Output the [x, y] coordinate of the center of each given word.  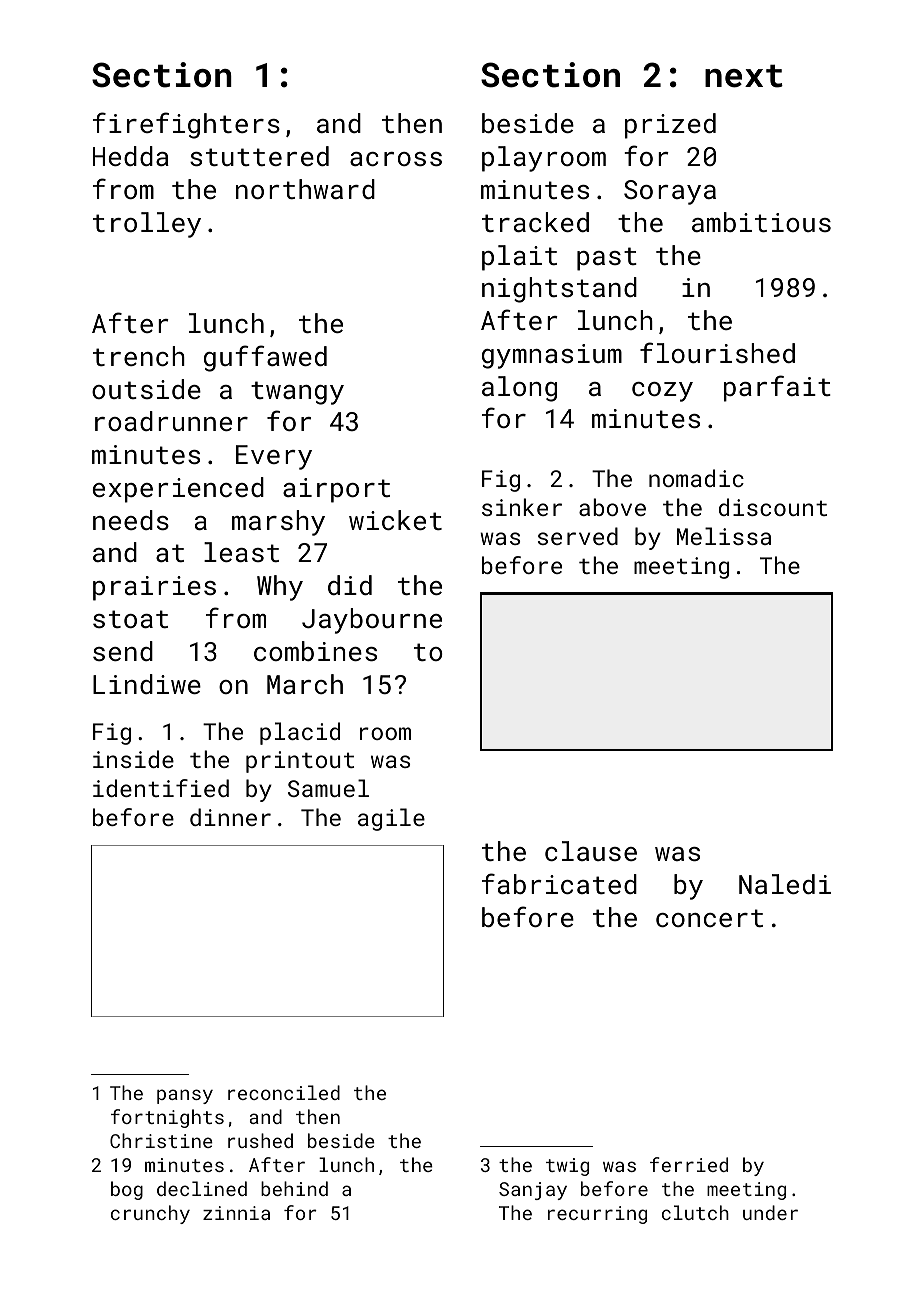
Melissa [724, 536]
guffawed [265, 358]
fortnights [167, 1118]
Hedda [131, 156]
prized [670, 126]
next [744, 76]
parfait [777, 388]
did [350, 585]
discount [773, 507]
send [123, 651]
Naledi [785, 884]
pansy [185, 1096]
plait [519, 258]
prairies [154, 588]
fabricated [559, 883]
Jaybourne [372, 621]
